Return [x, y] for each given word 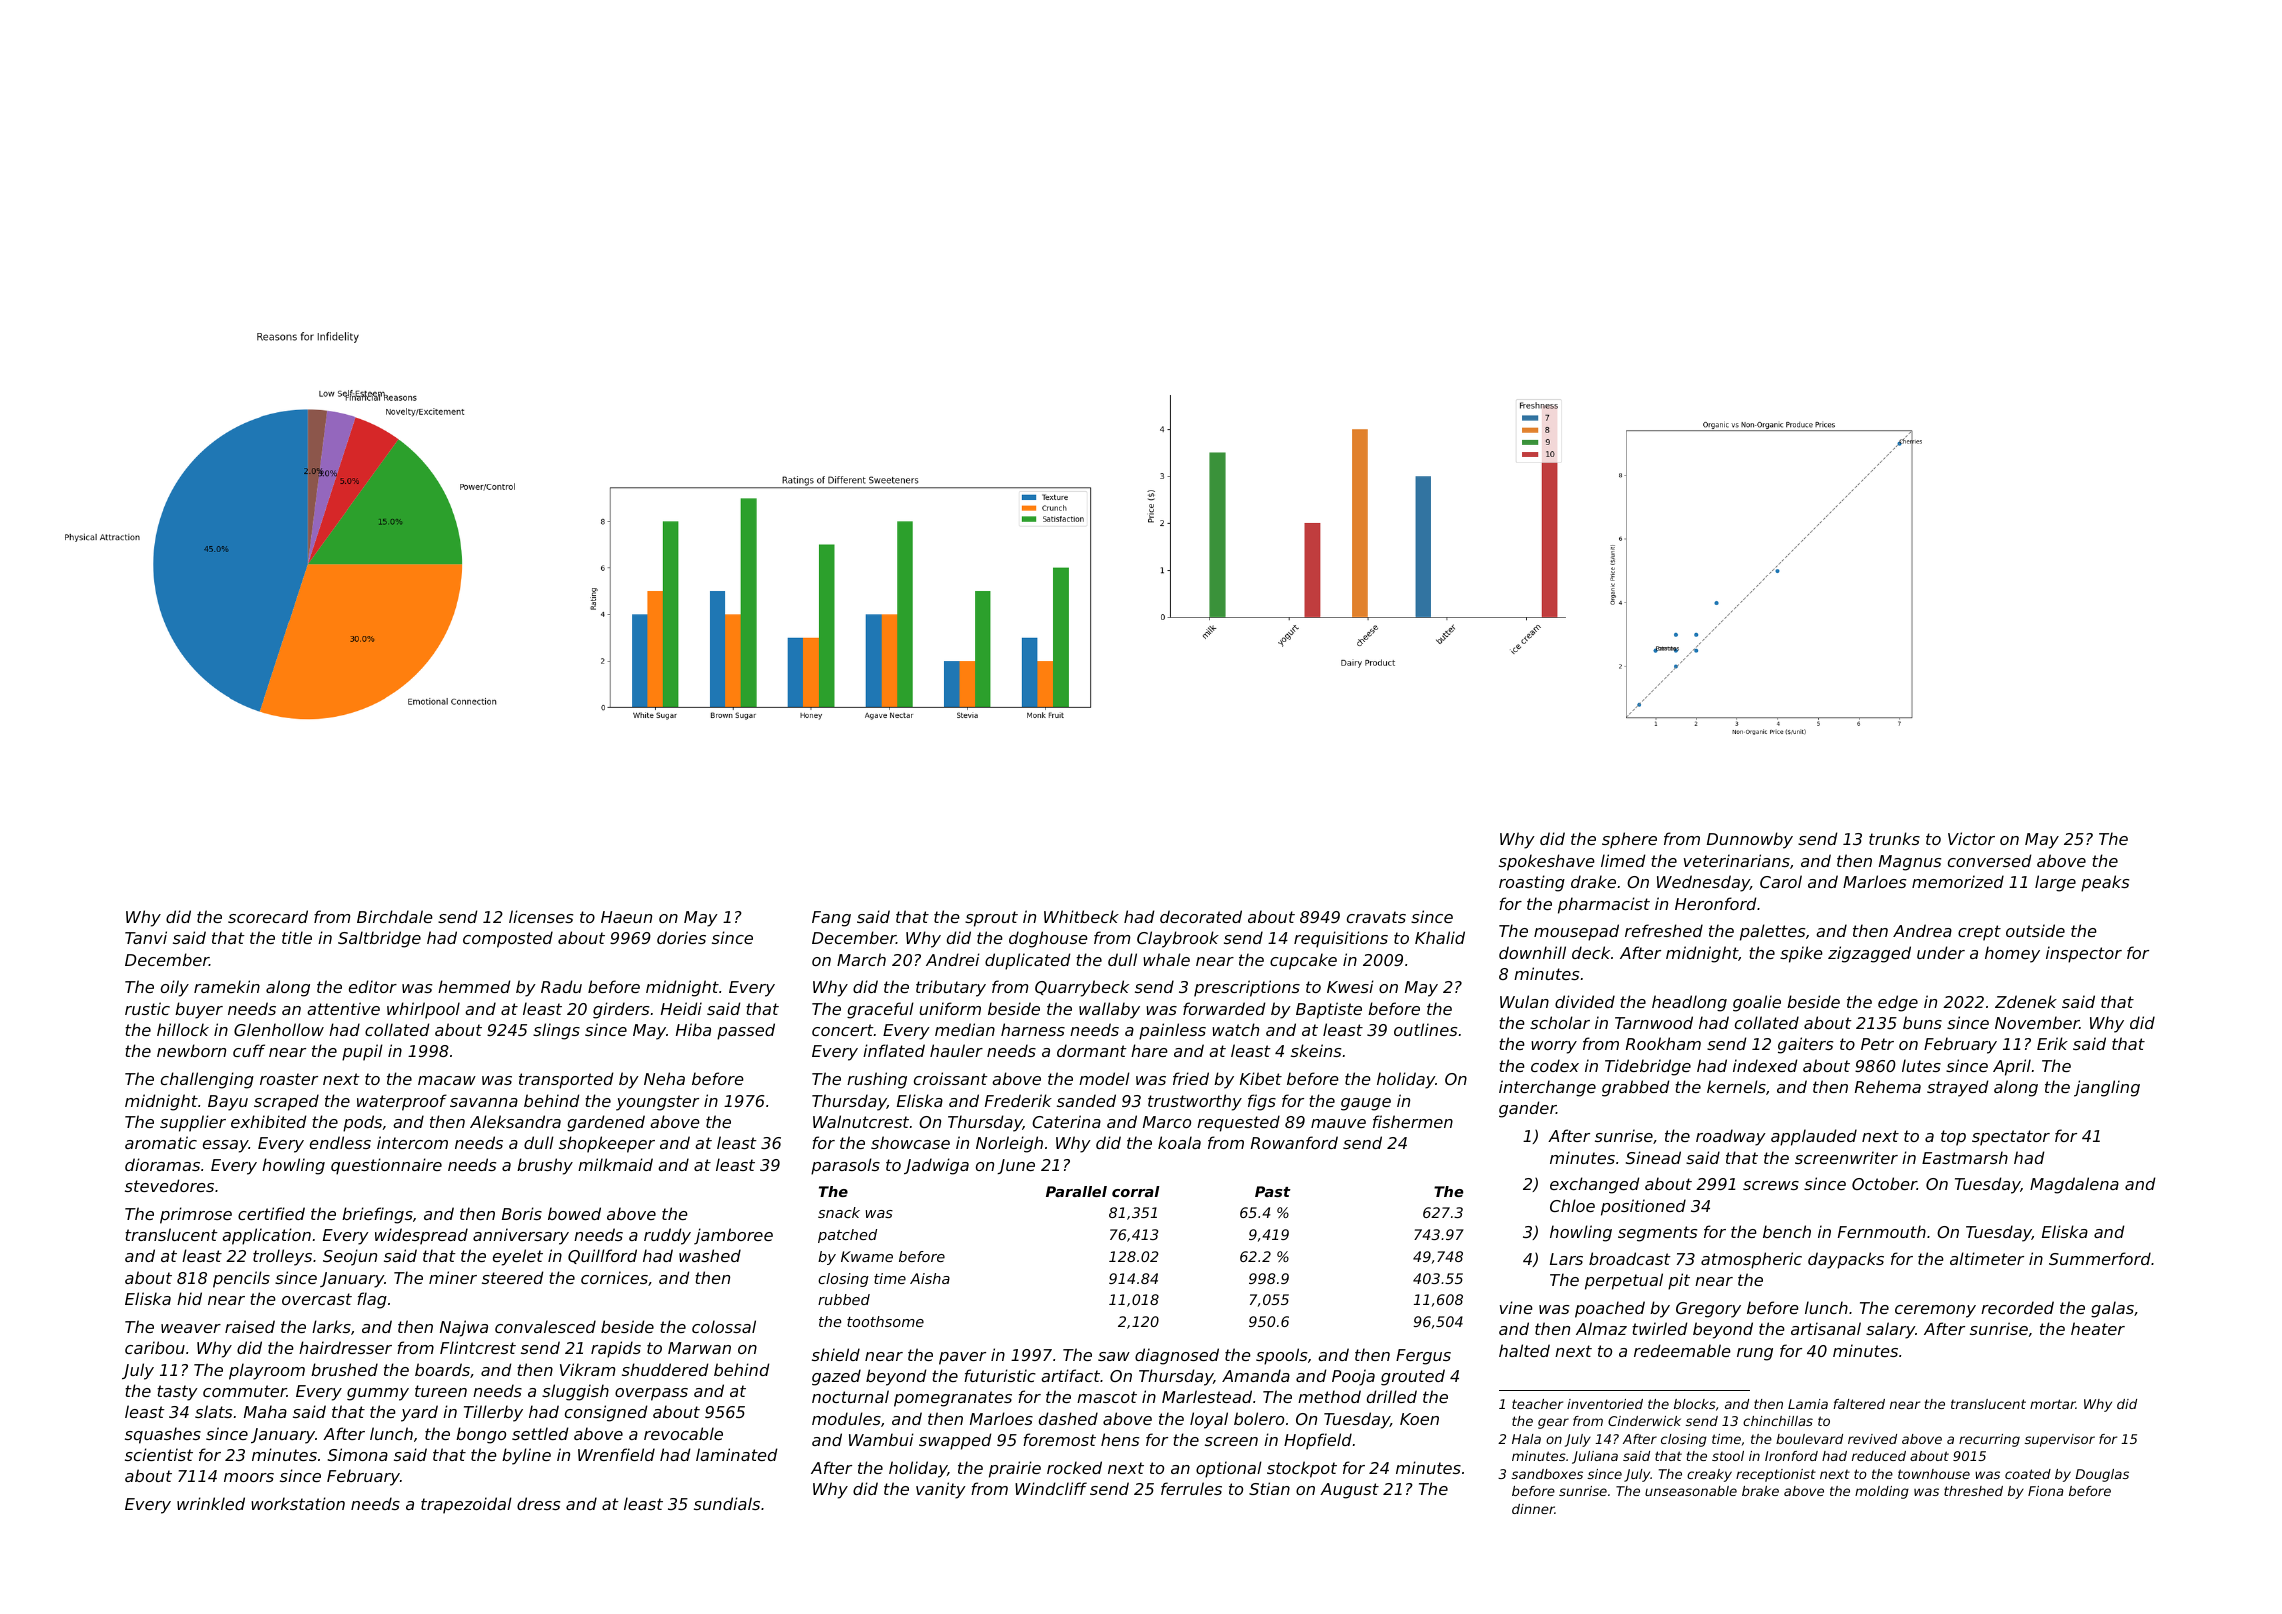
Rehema [1888, 1086]
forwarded [1224, 1008]
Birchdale [395, 916]
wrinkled [211, 1503]
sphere [1629, 840]
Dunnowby [1750, 840]
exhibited [269, 1121]
